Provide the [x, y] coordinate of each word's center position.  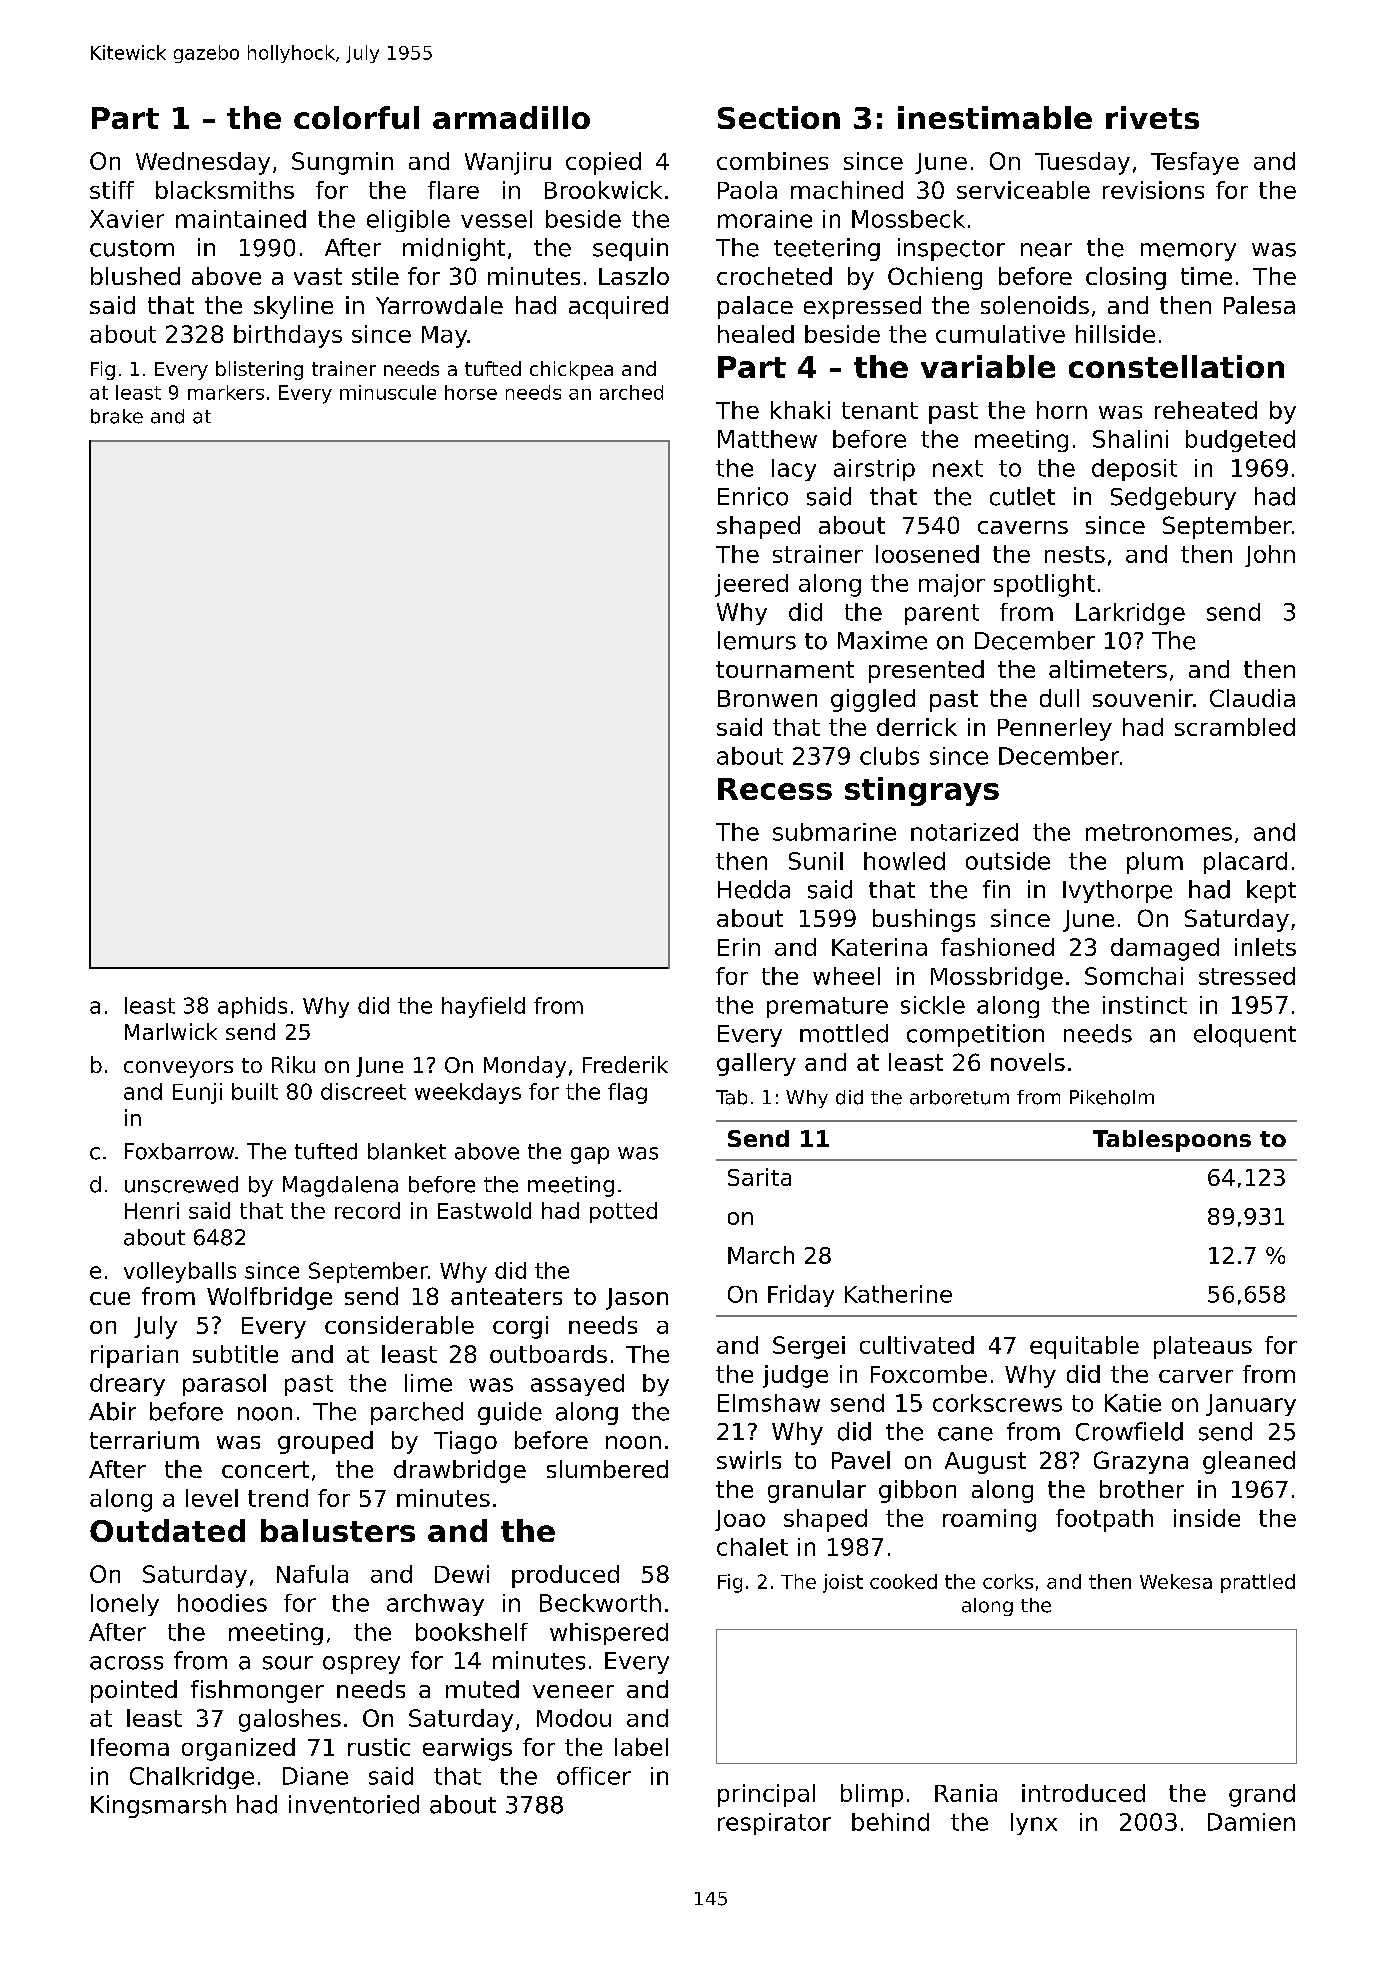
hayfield [483, 1007]
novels [1028, 1062]
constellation [1176, 366]
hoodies [222, 1603]
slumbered [607, 1469]
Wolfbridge [269, 1298]
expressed [862, 307]
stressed [1247, 976]
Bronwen [767, 698]
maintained [241, 219]
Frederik [625, 1064]
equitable [1084, 1347]
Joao [740, 1520]
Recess [775, 789]
